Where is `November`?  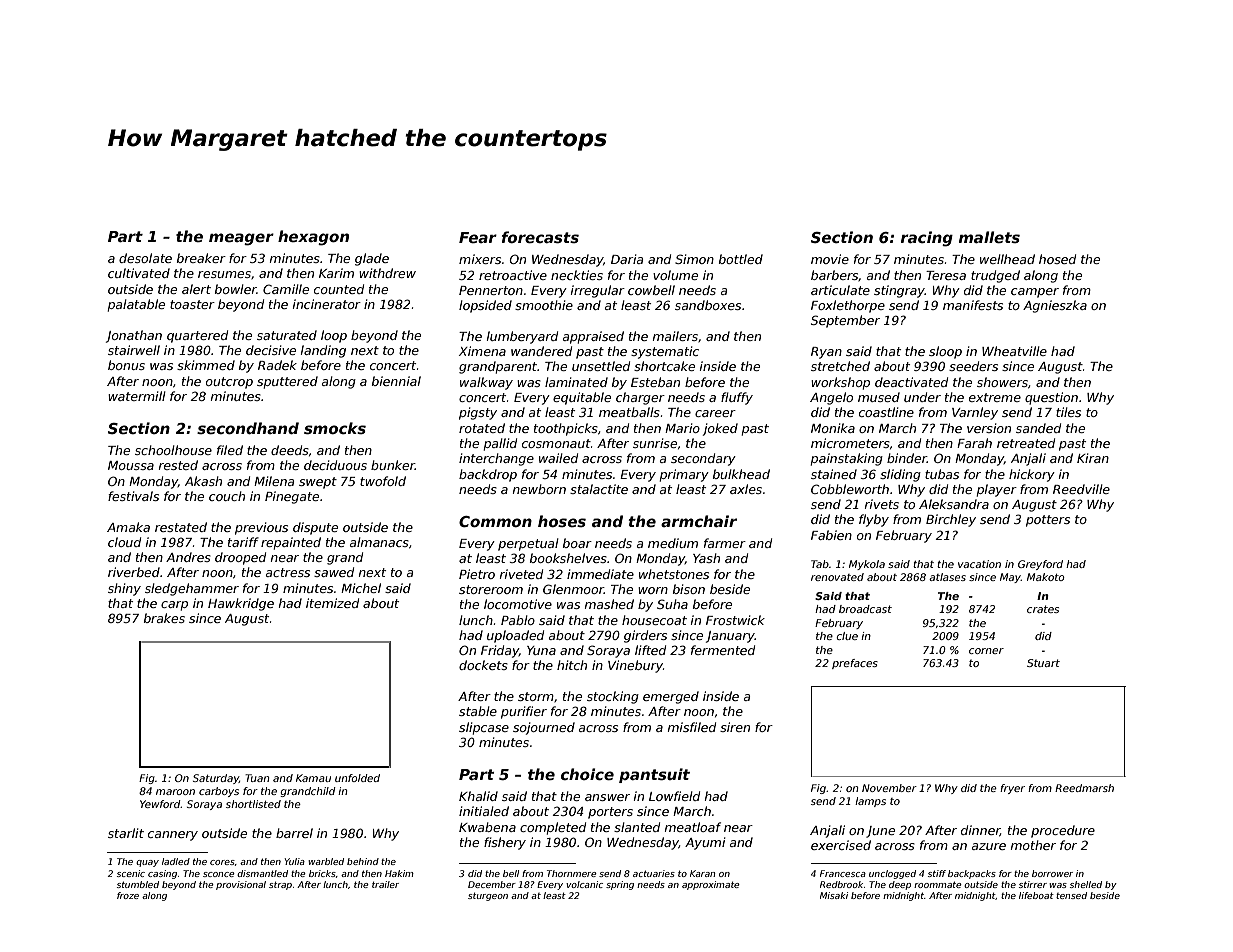
November is located at coordinates (889, 788).
